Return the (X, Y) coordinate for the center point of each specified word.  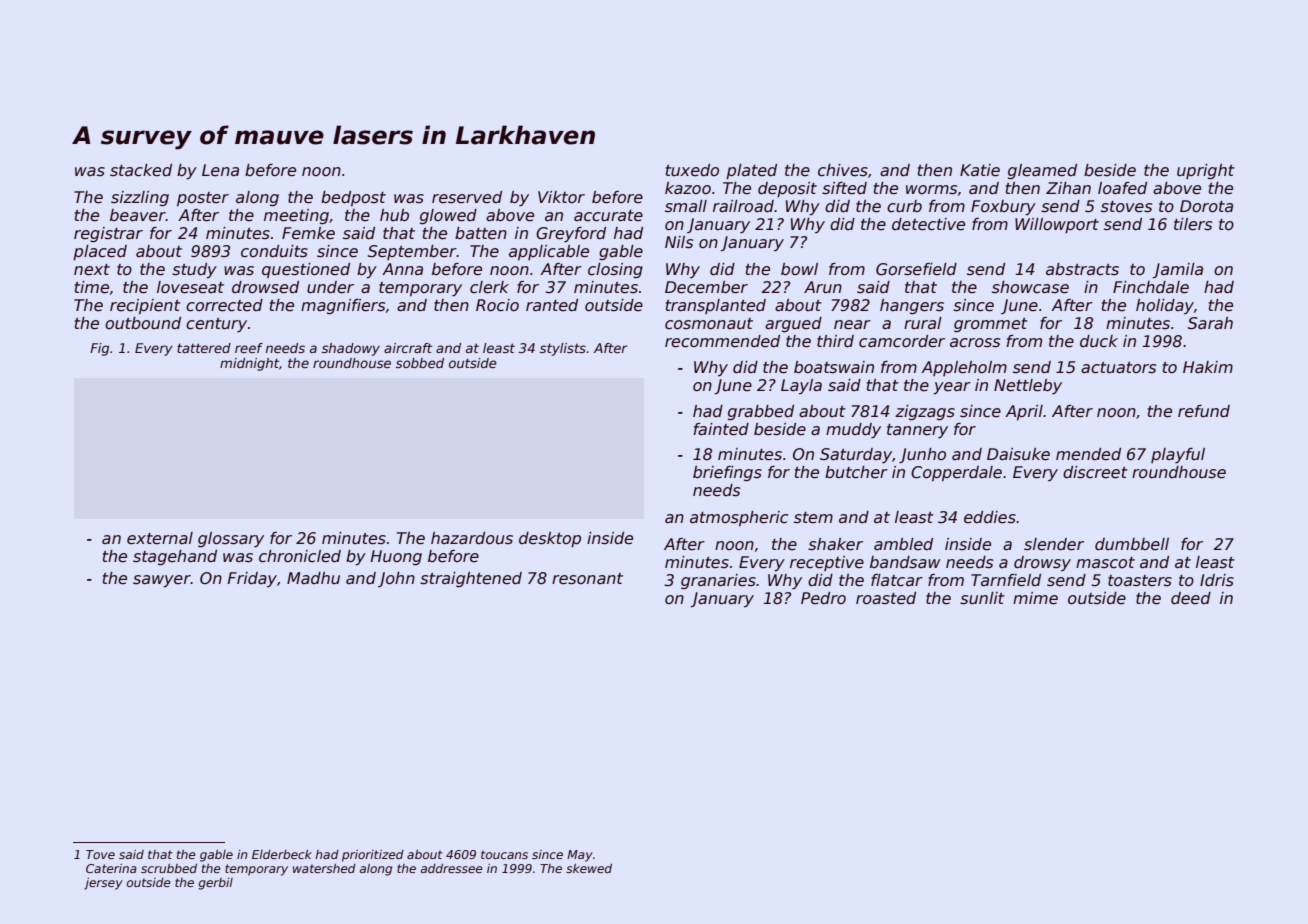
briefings (727, 473)
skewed (589, 868)
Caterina (111, 868)
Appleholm (964, 368)
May (580, 856)
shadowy (351, 349)
